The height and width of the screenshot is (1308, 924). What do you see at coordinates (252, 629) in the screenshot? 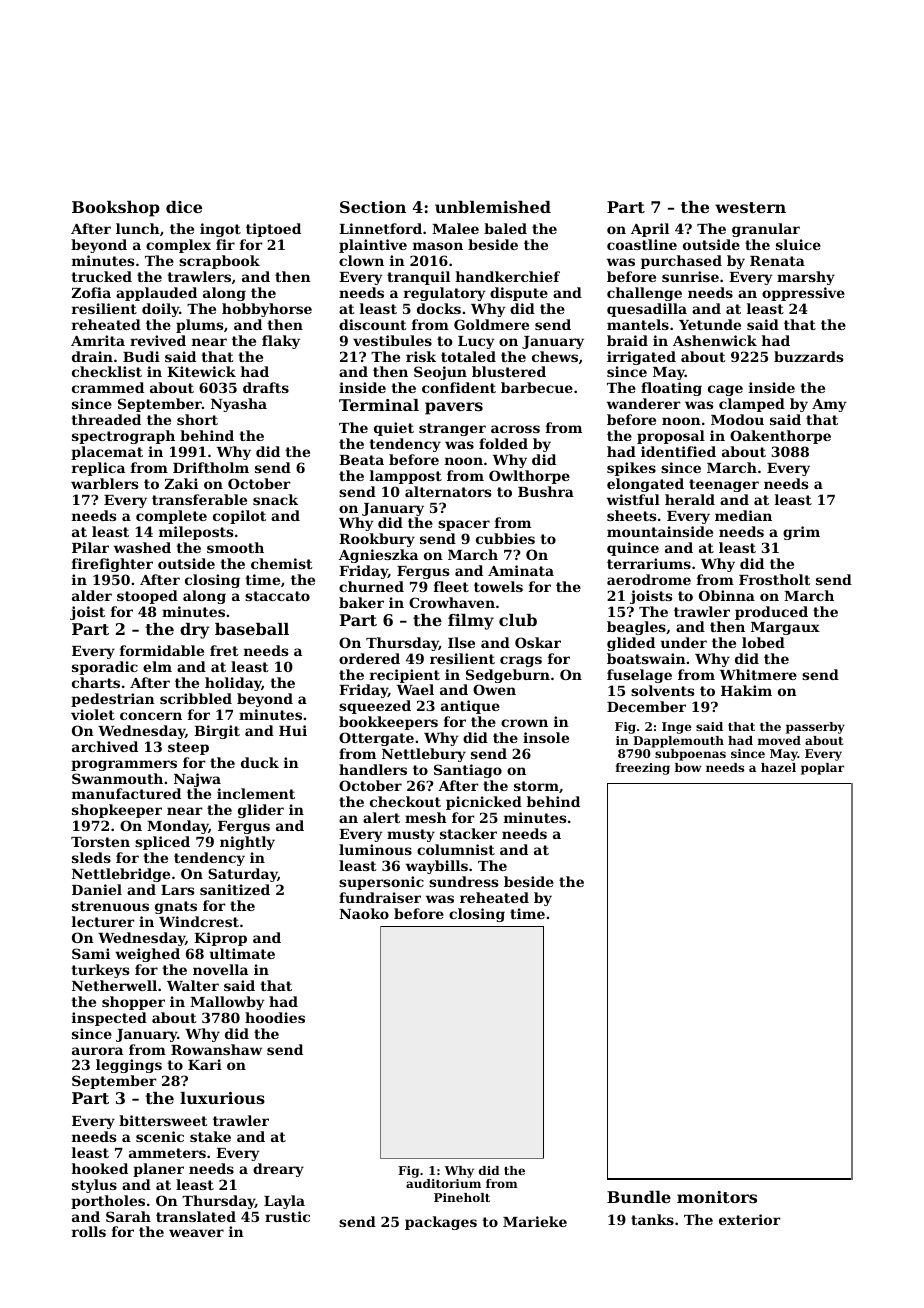
I see `baseball` at bounding box center [252, 629].
